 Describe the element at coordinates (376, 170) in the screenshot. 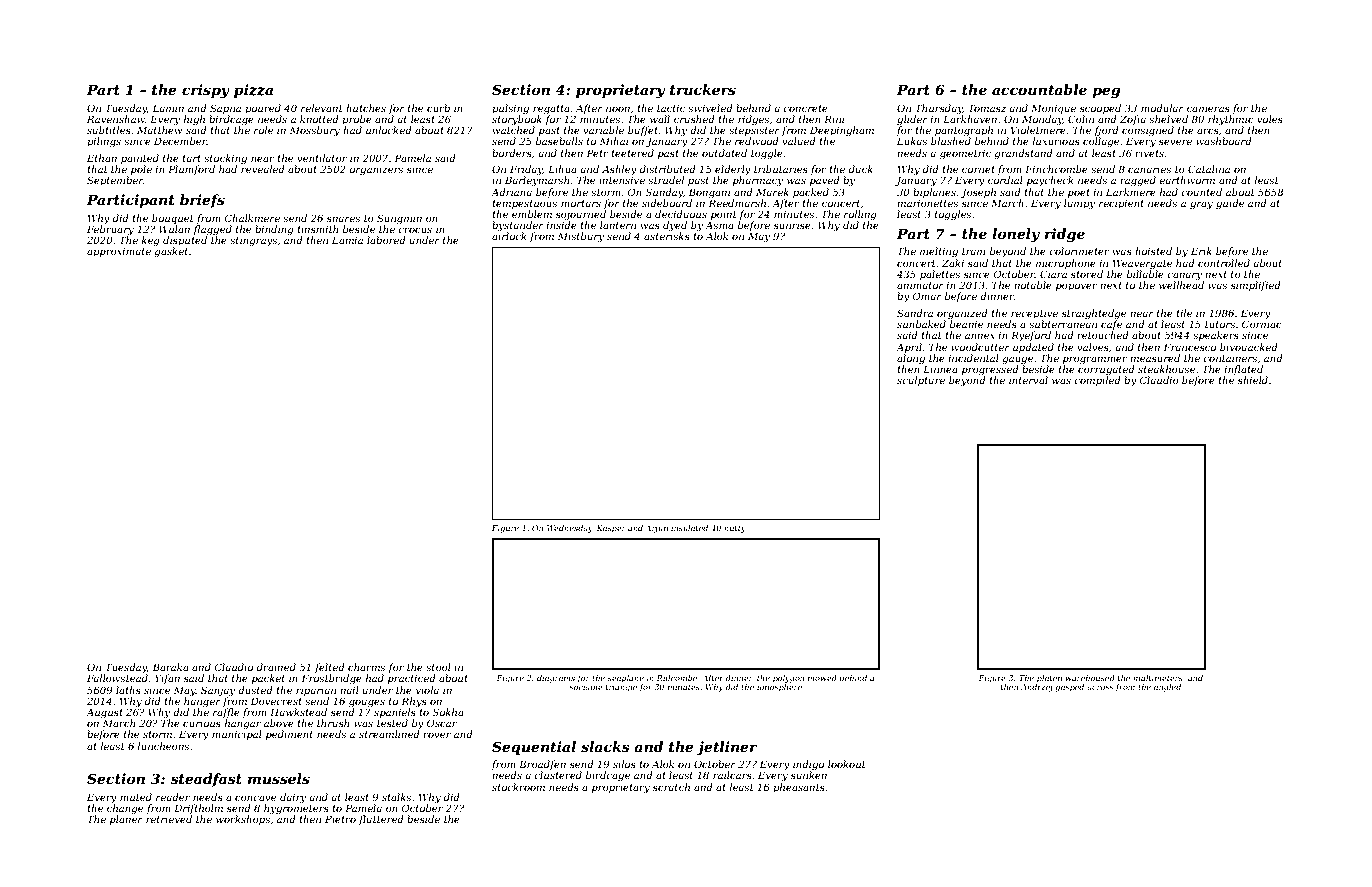

I see `organizers` at that location.
